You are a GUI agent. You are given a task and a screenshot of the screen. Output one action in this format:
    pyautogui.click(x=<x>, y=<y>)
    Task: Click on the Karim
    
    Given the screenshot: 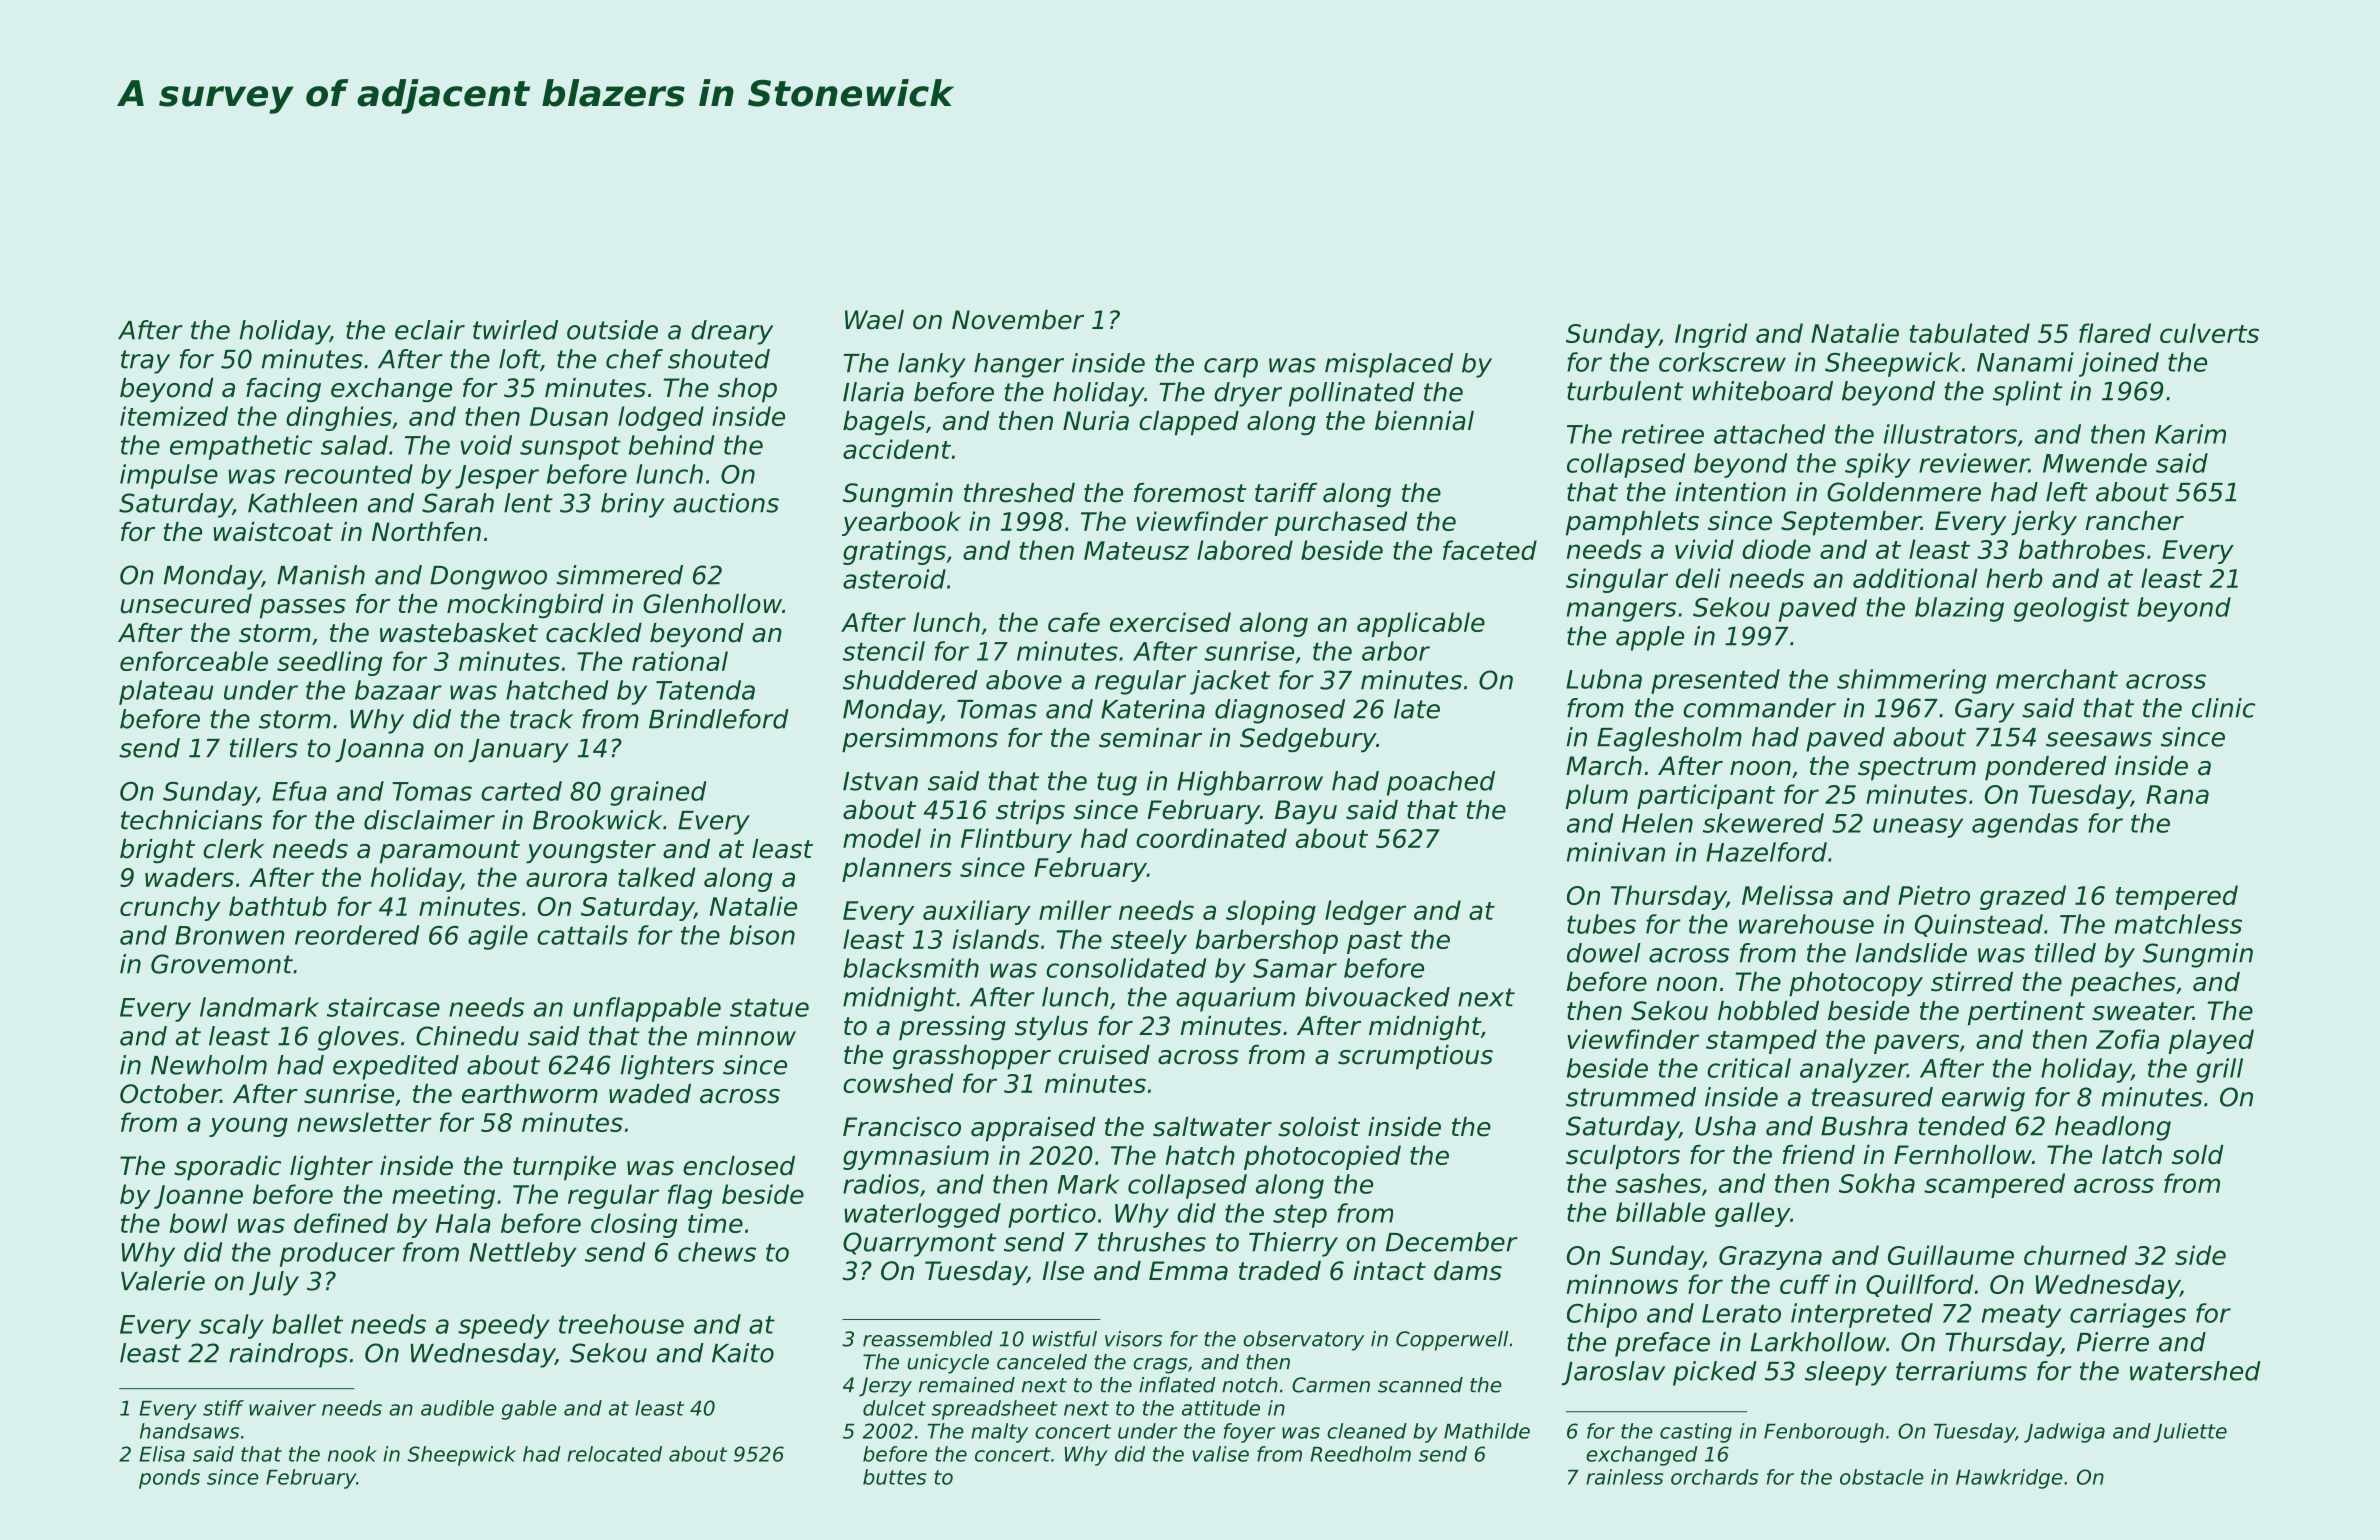 What is the action you would take?
    pyautogui.click(x=2190, y=434)
